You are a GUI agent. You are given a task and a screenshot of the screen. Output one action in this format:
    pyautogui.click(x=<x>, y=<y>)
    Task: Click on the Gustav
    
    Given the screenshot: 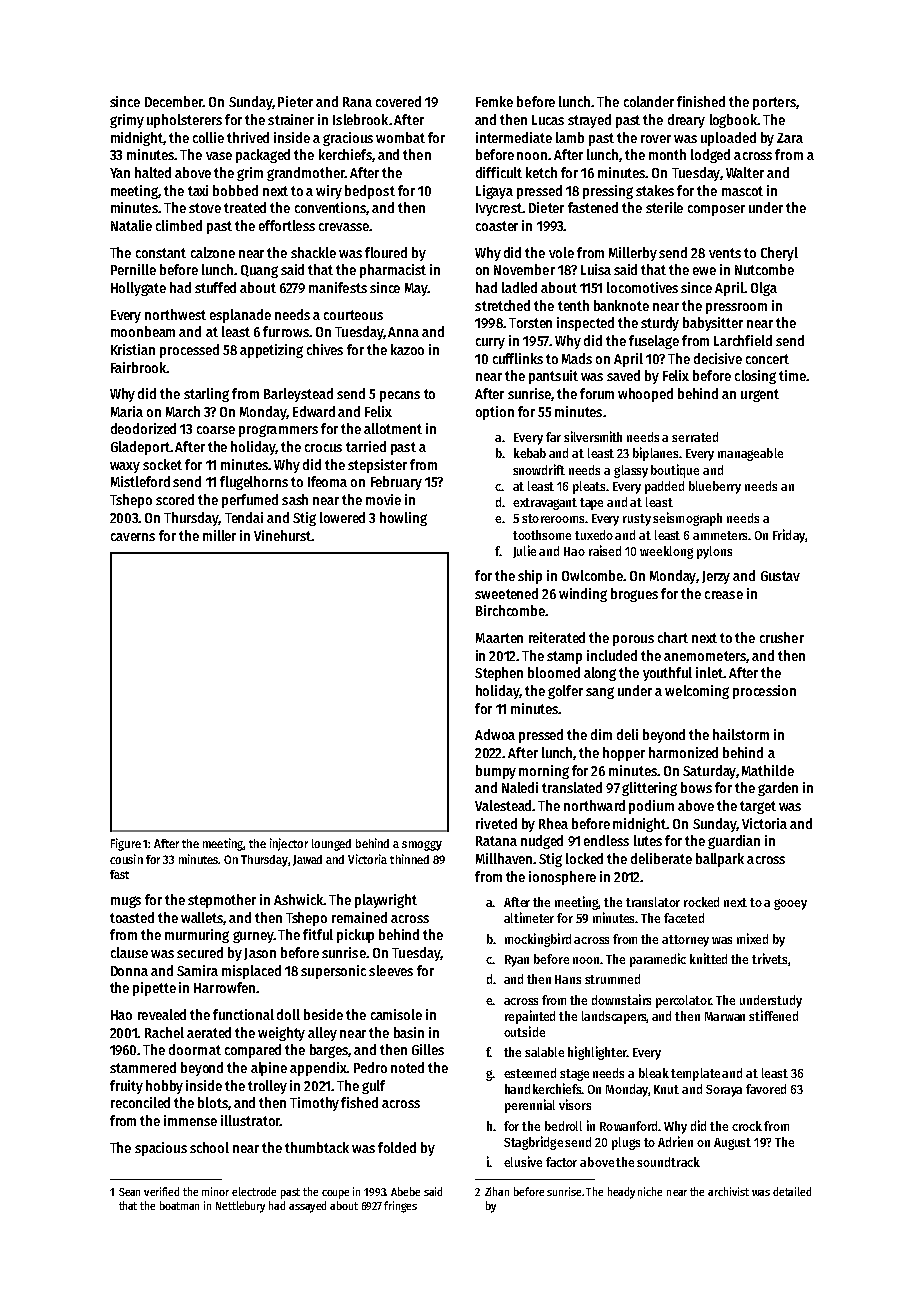 What is the action you would take?
    pyautogui.click(x=780, y=576)
